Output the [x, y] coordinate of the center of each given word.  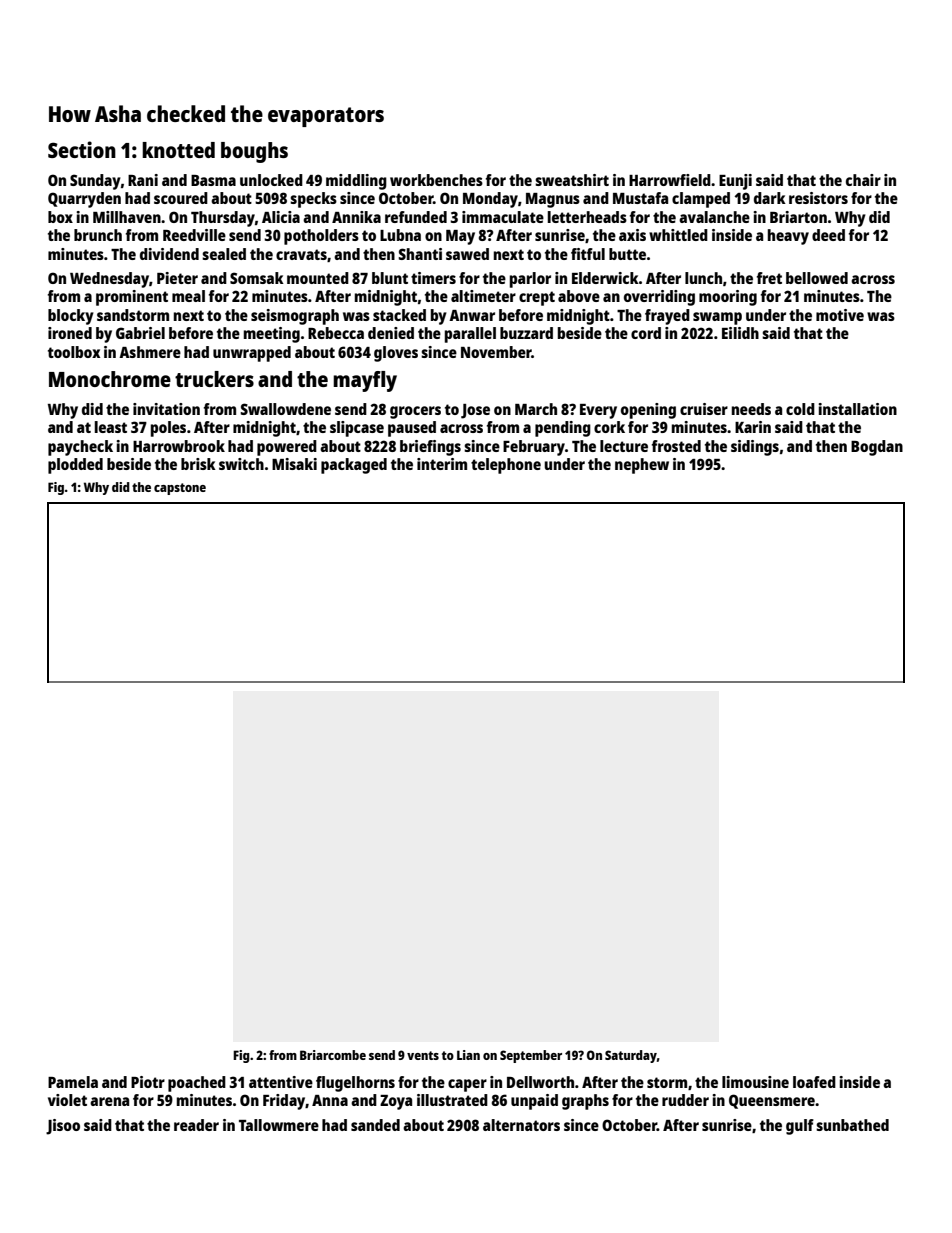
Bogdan [877, 448]
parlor [530, 280]
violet [67, 1100]
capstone [180, 489]
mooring [728, 298]
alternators [521, 1125]
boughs [254, 152]
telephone [506, 466]
